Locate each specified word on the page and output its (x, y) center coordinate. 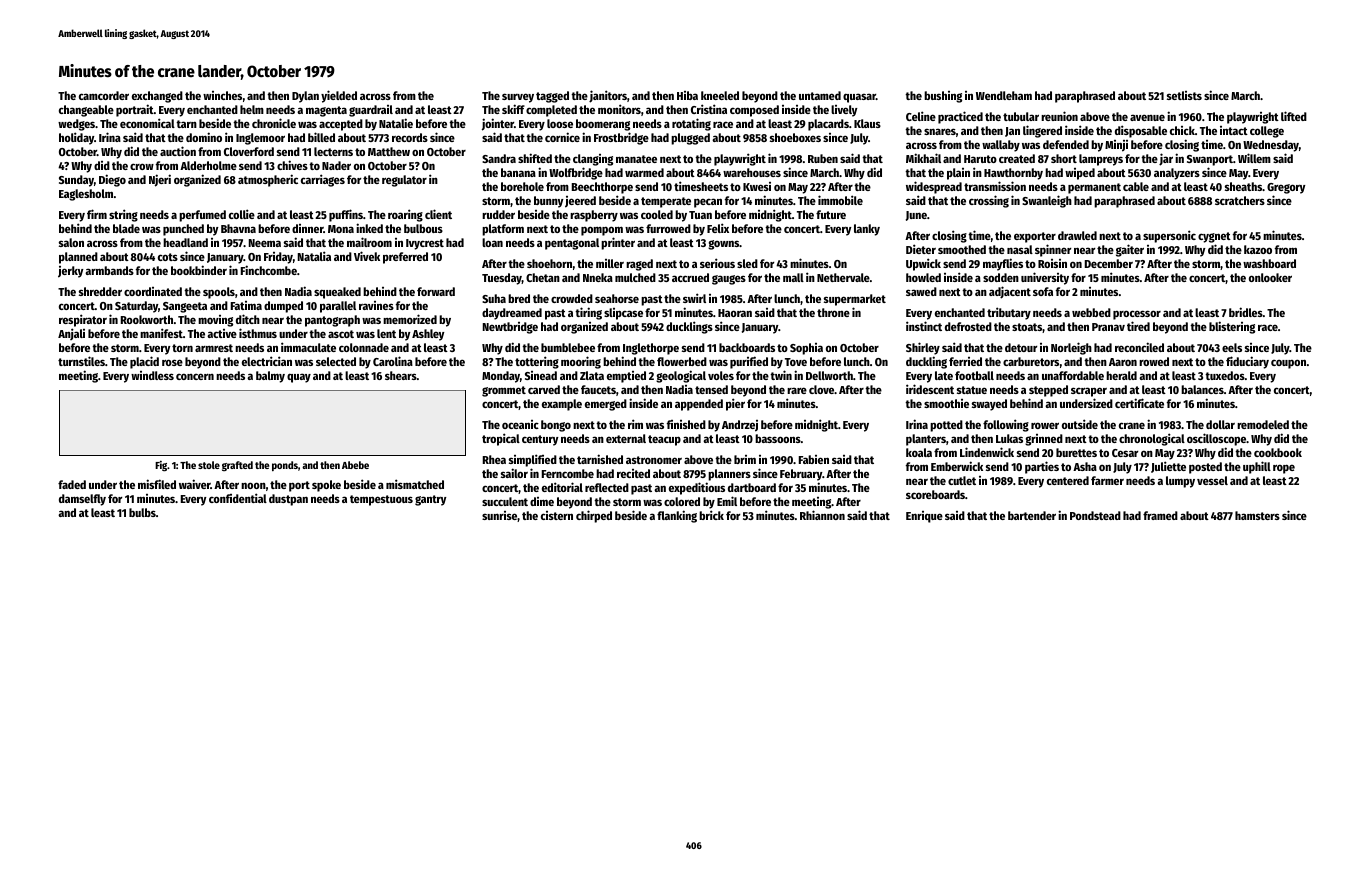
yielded (339, 96)
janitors (608, 96)
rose (172, 362)
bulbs (142, 512)
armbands (109, 270)
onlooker (1270, 277)
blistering (1232, 327)
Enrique (924, 517)
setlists (1184, 95)
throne (833, 312)
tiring (588, 313)
